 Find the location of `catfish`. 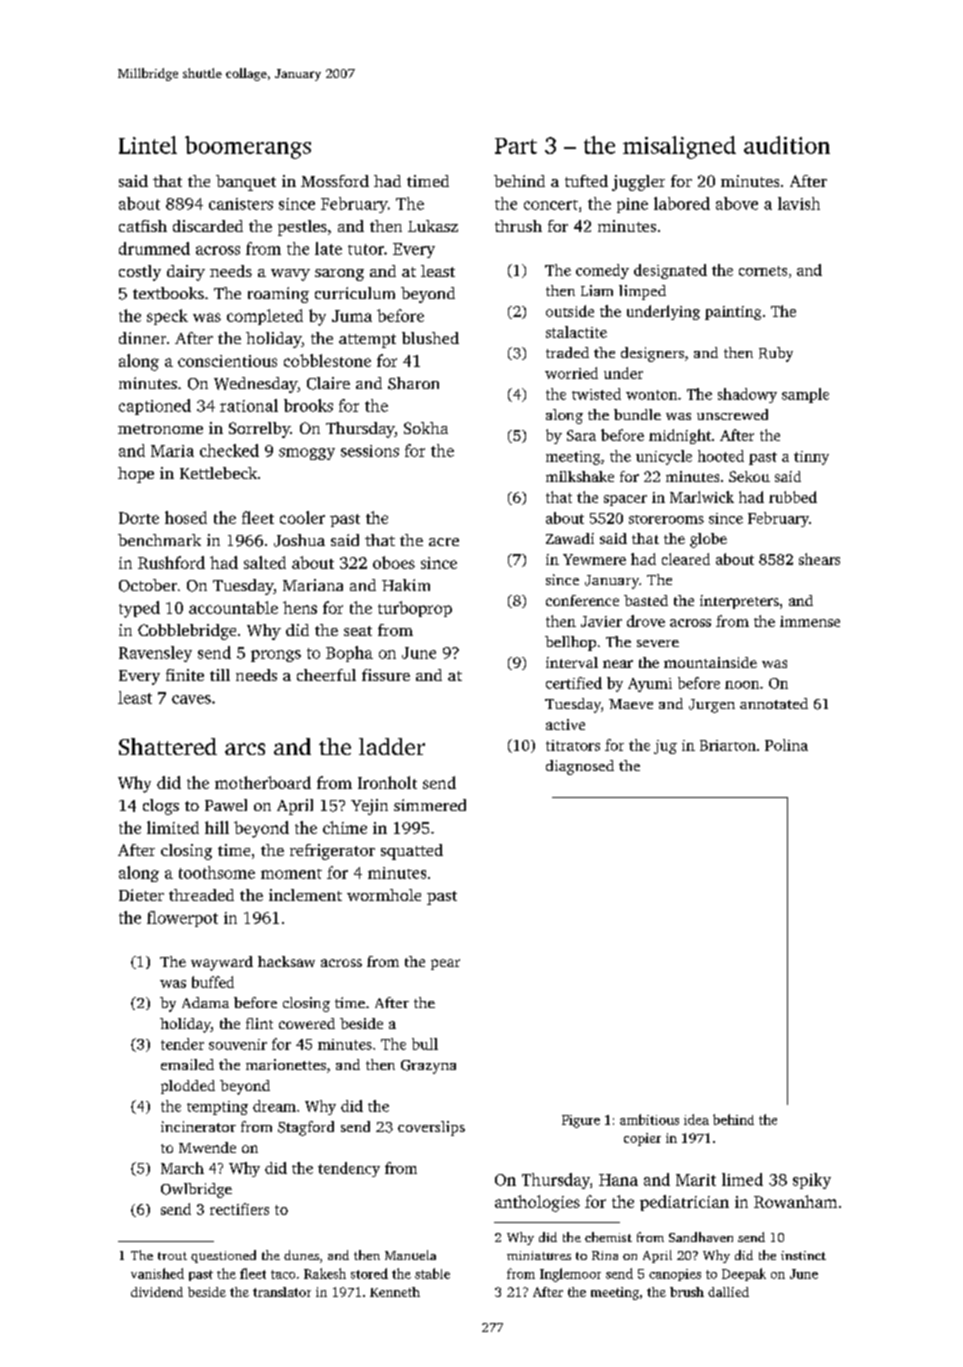

catfish is located at coordinates (143, 226).
